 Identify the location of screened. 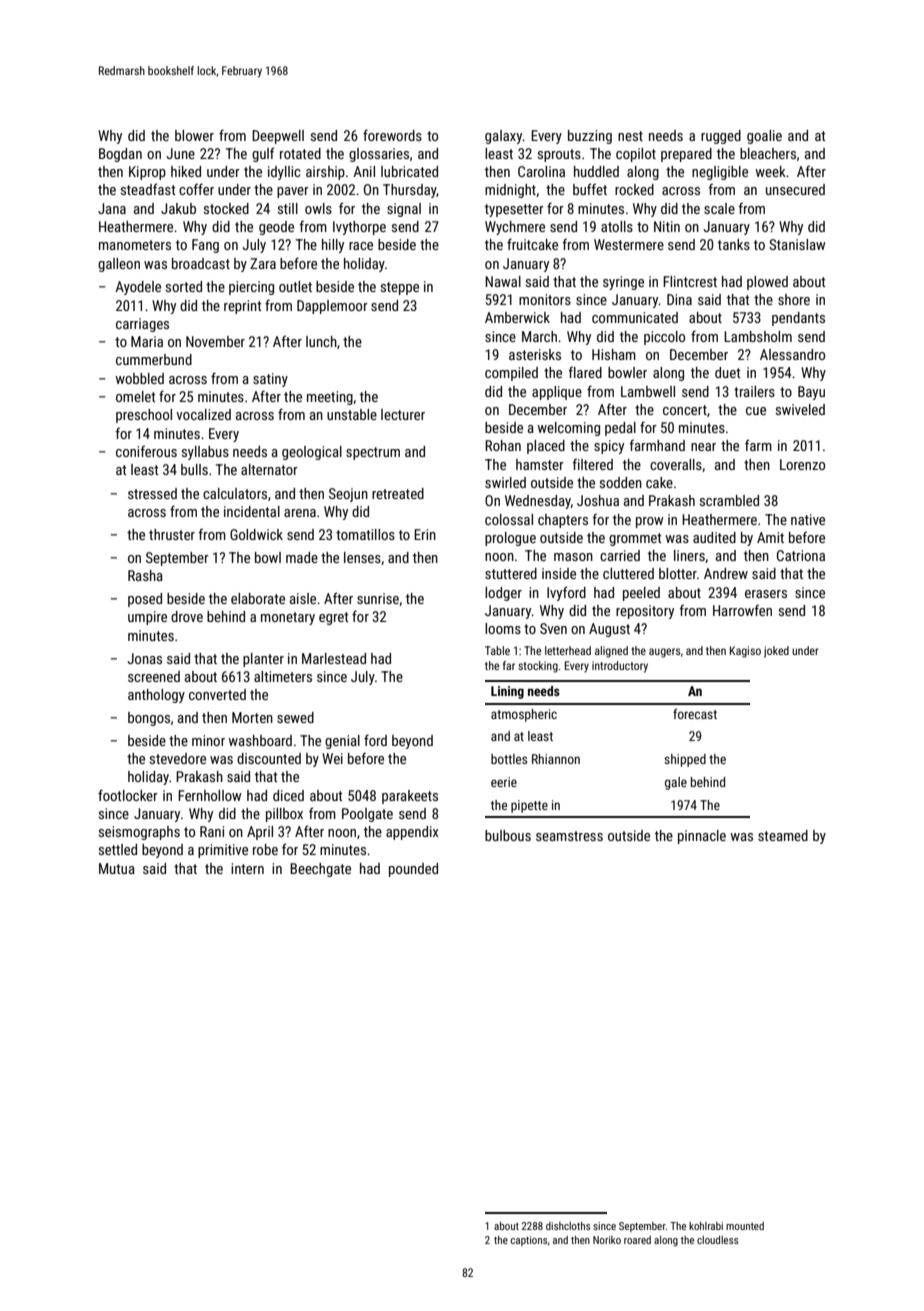
(154, 676).
